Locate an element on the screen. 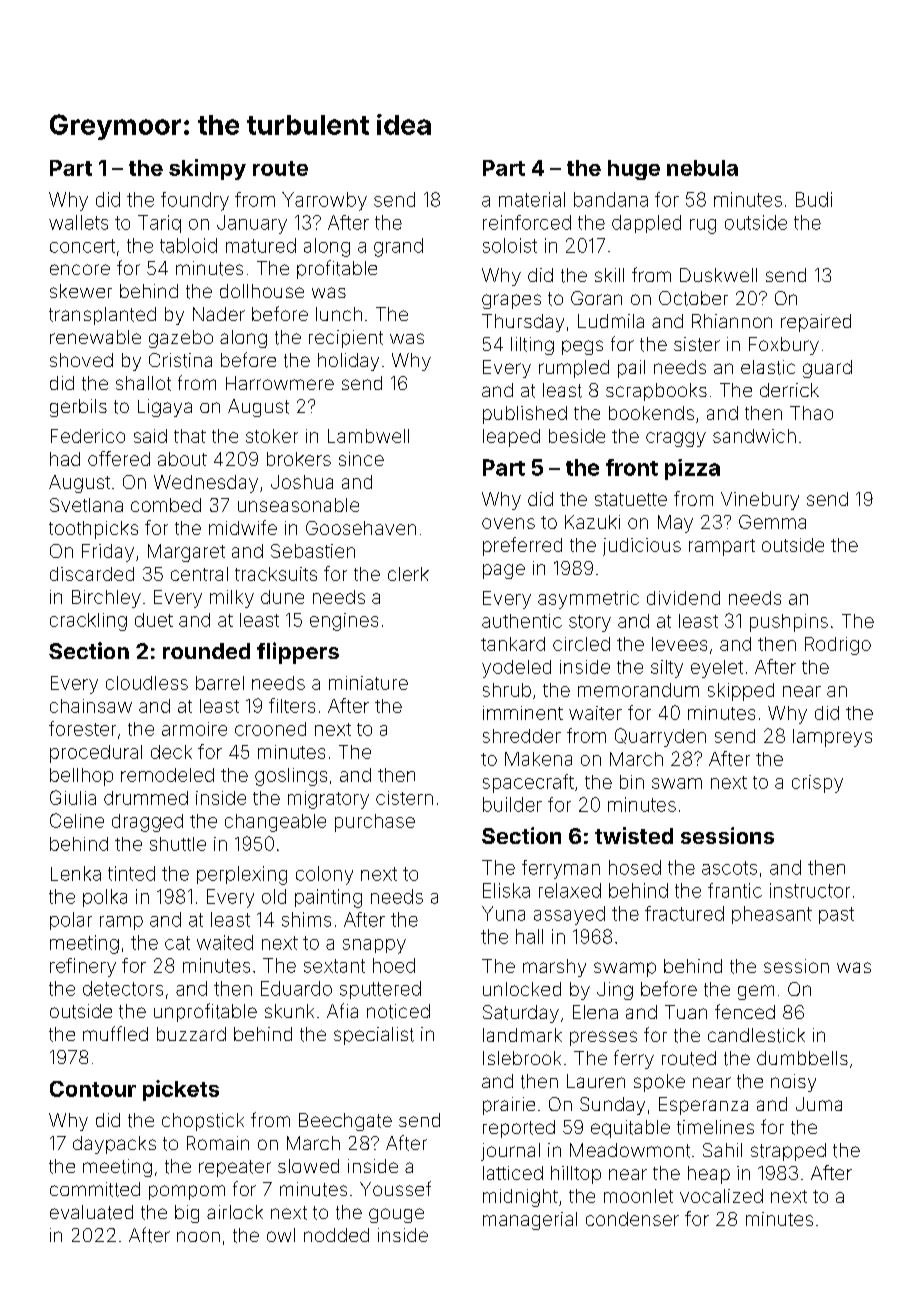  crispy is located at coordinates (817, 784).
